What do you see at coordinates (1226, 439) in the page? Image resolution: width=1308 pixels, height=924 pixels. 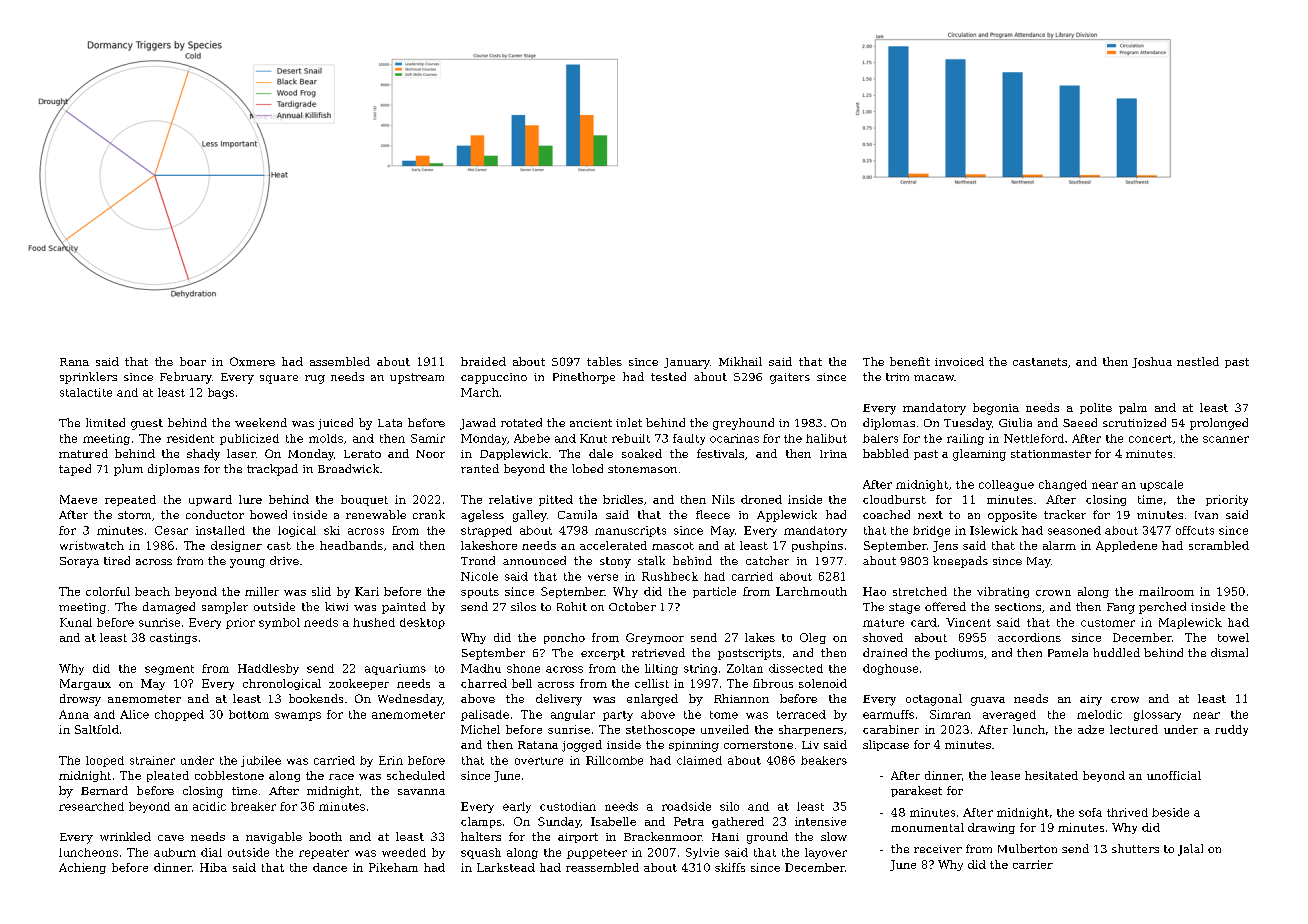 I see `scanner` at bounding box center [1226, 439].
